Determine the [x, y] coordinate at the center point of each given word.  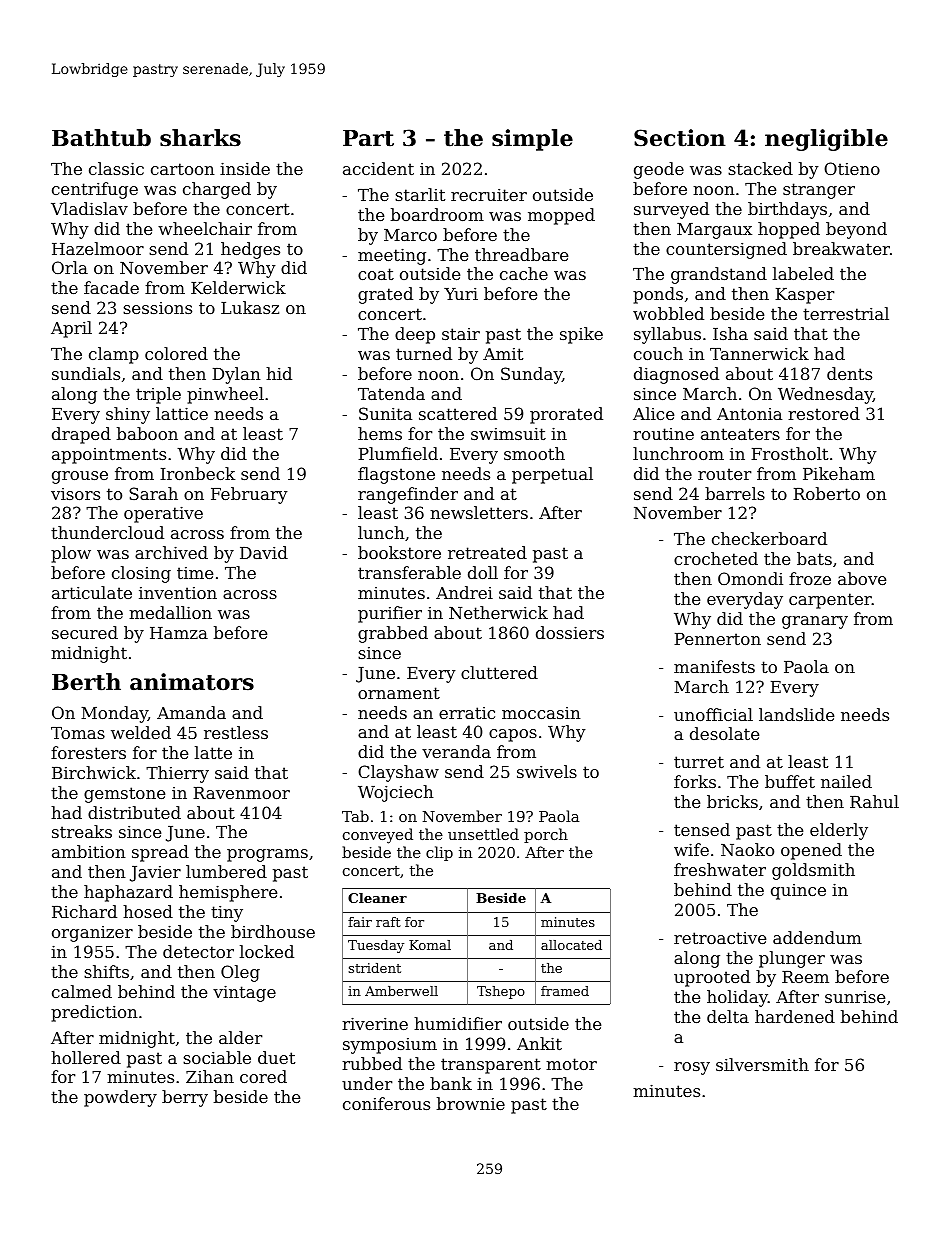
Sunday [531, 375]
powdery [120, 1098]
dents [849, 373]
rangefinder [408, 495]
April [71, 329]
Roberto [826, 493]
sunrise [855, 997]
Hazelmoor [98, 248]
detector [198, 951]
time [195, 573]
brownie [471, 1103]
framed [565, 991]
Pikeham [839, 473]
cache [524, 273]
